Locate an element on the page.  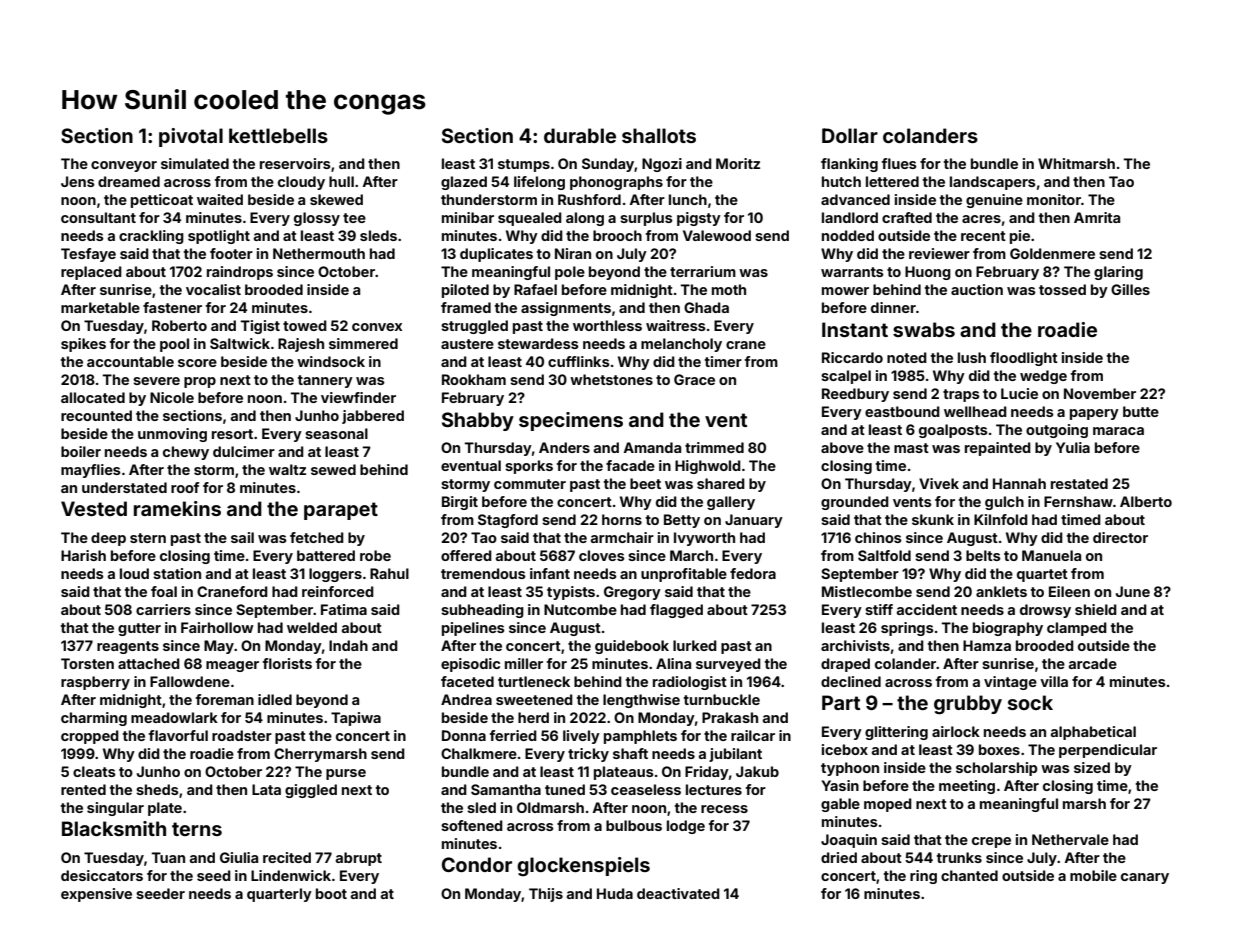
score is located at coordinates (197, 363).
